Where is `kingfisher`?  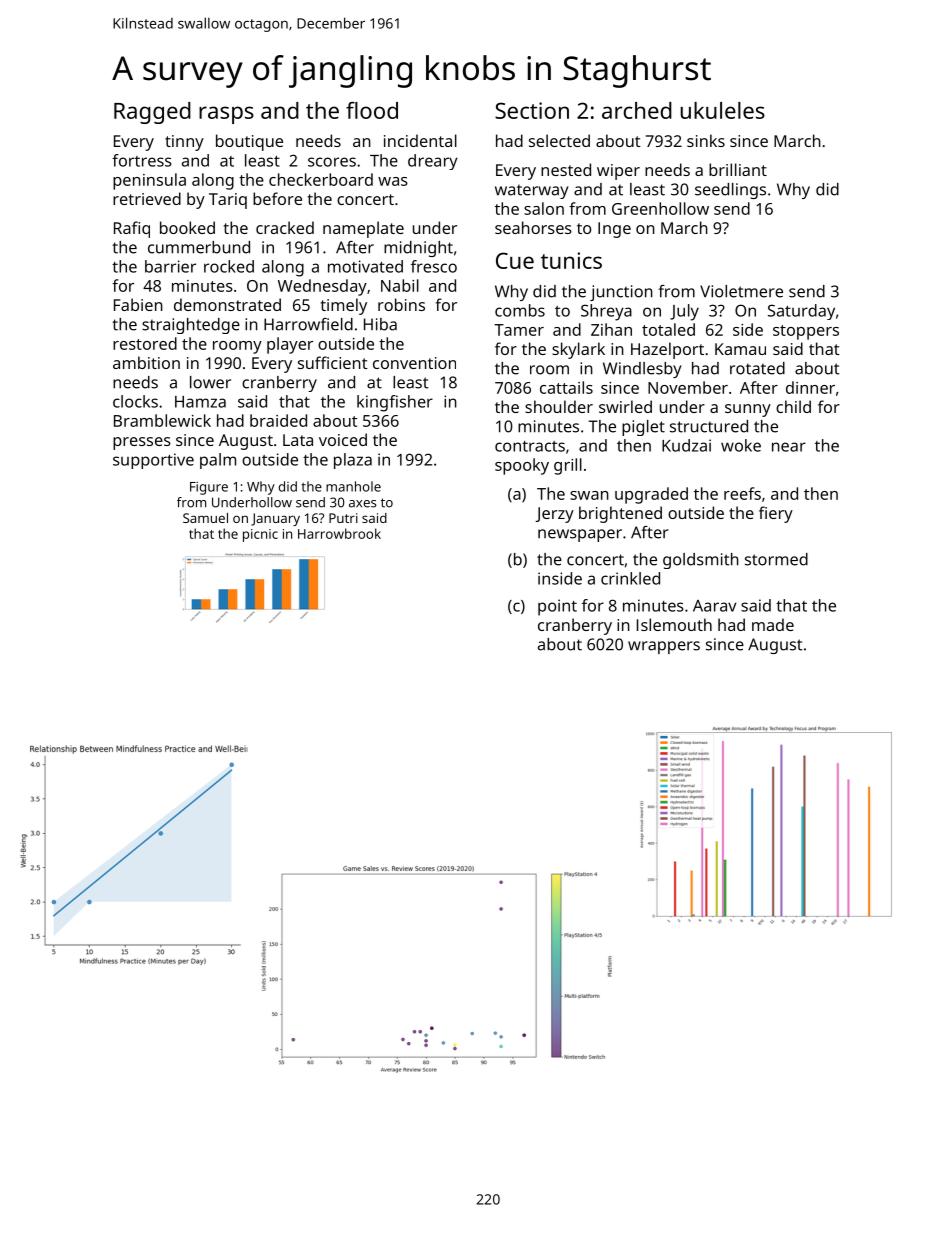
kingfisher is located at coordinates (395, 403).
